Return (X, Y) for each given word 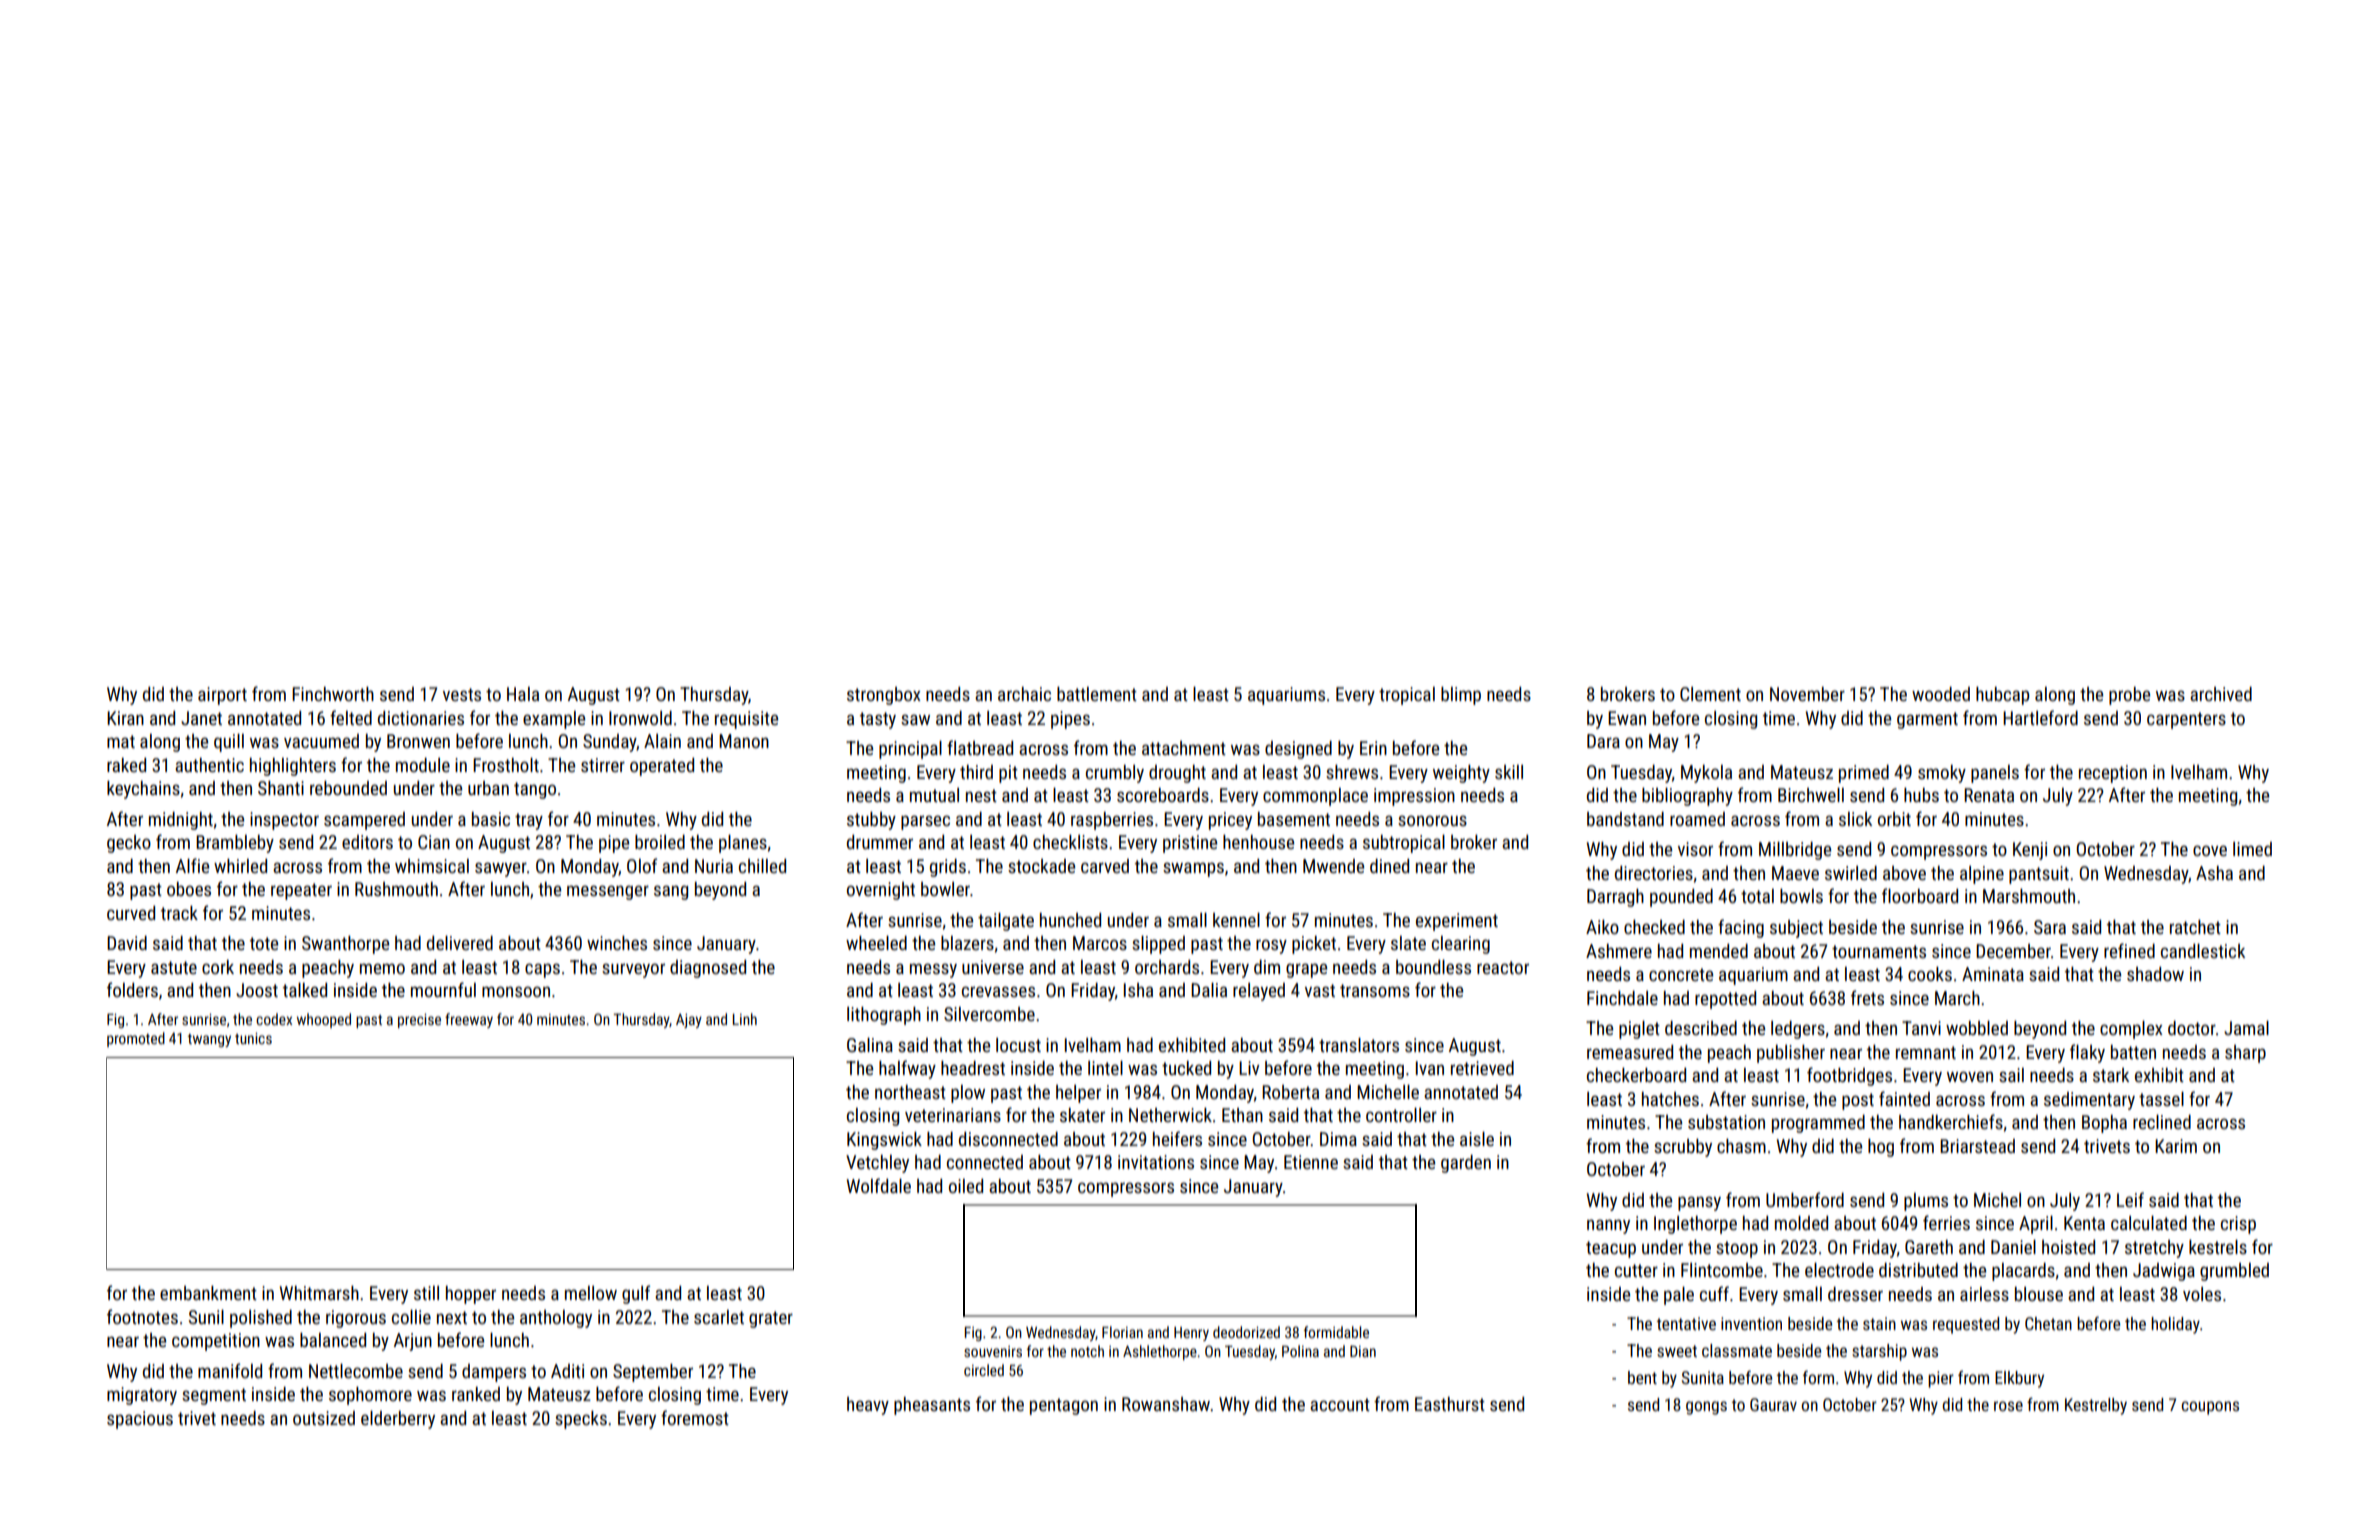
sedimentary (2089, 1101)
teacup (1611, 1249)
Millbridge (1795, 851)
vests (462, 694)
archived (2221, 694)
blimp (1461, 696)
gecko (129, 844)
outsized (324, 1418)
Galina (870, 1045)
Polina (1300, 1351)
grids (948, 868)
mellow (591, 1293)
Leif (2130, 1199)
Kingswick (884, 1141)
